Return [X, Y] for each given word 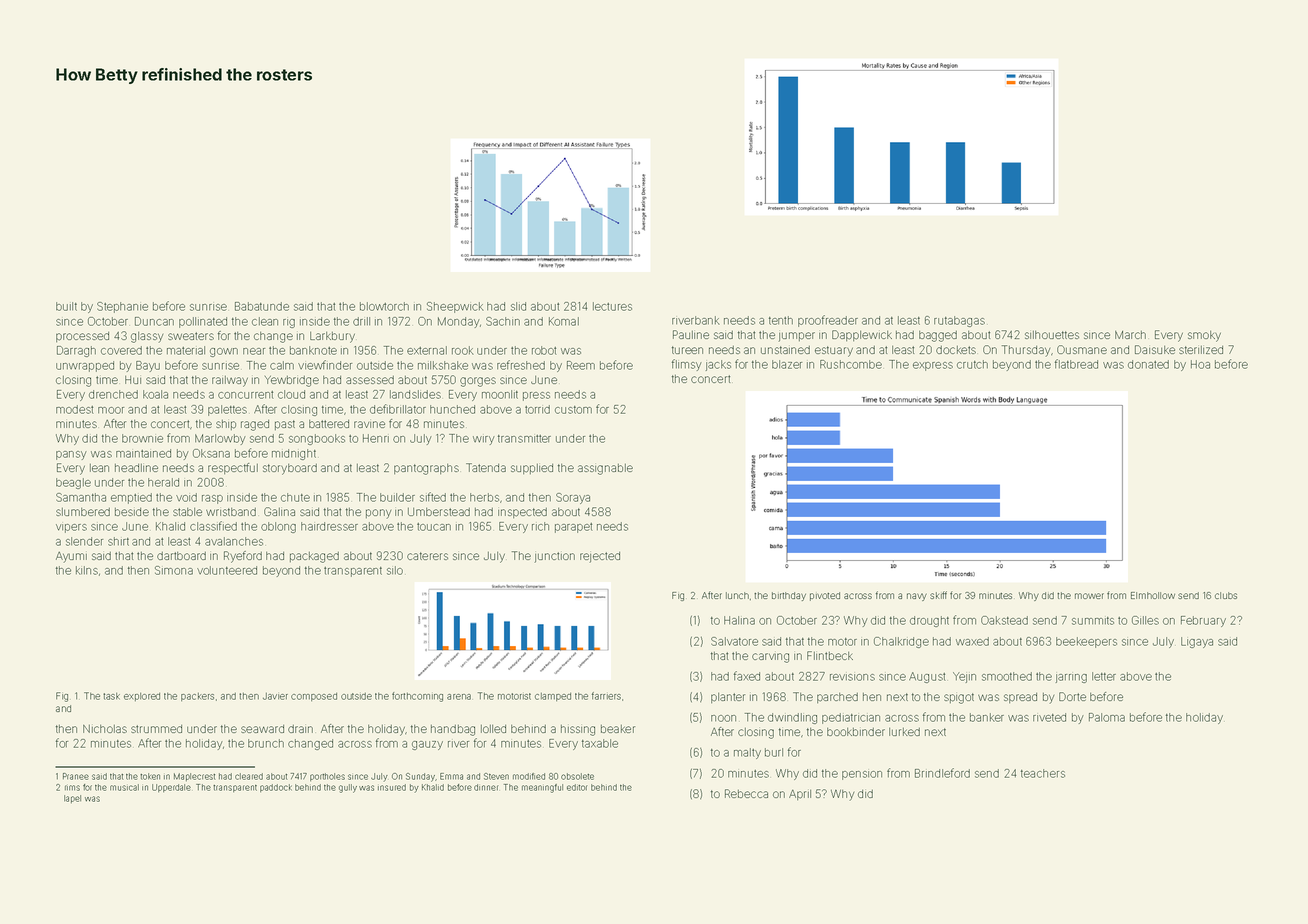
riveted [1049, 717]
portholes [327, 777]
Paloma [1107, 717]
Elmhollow [1153, 595]
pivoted [825, 596]
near [254, 351]
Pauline [691, 334]
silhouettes [1052, 335]
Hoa [1200, 364]
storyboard [290, 469]
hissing [578, 730]
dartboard [181, 556]
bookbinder [856, 732]
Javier [275, 696]
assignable [605, 469]
